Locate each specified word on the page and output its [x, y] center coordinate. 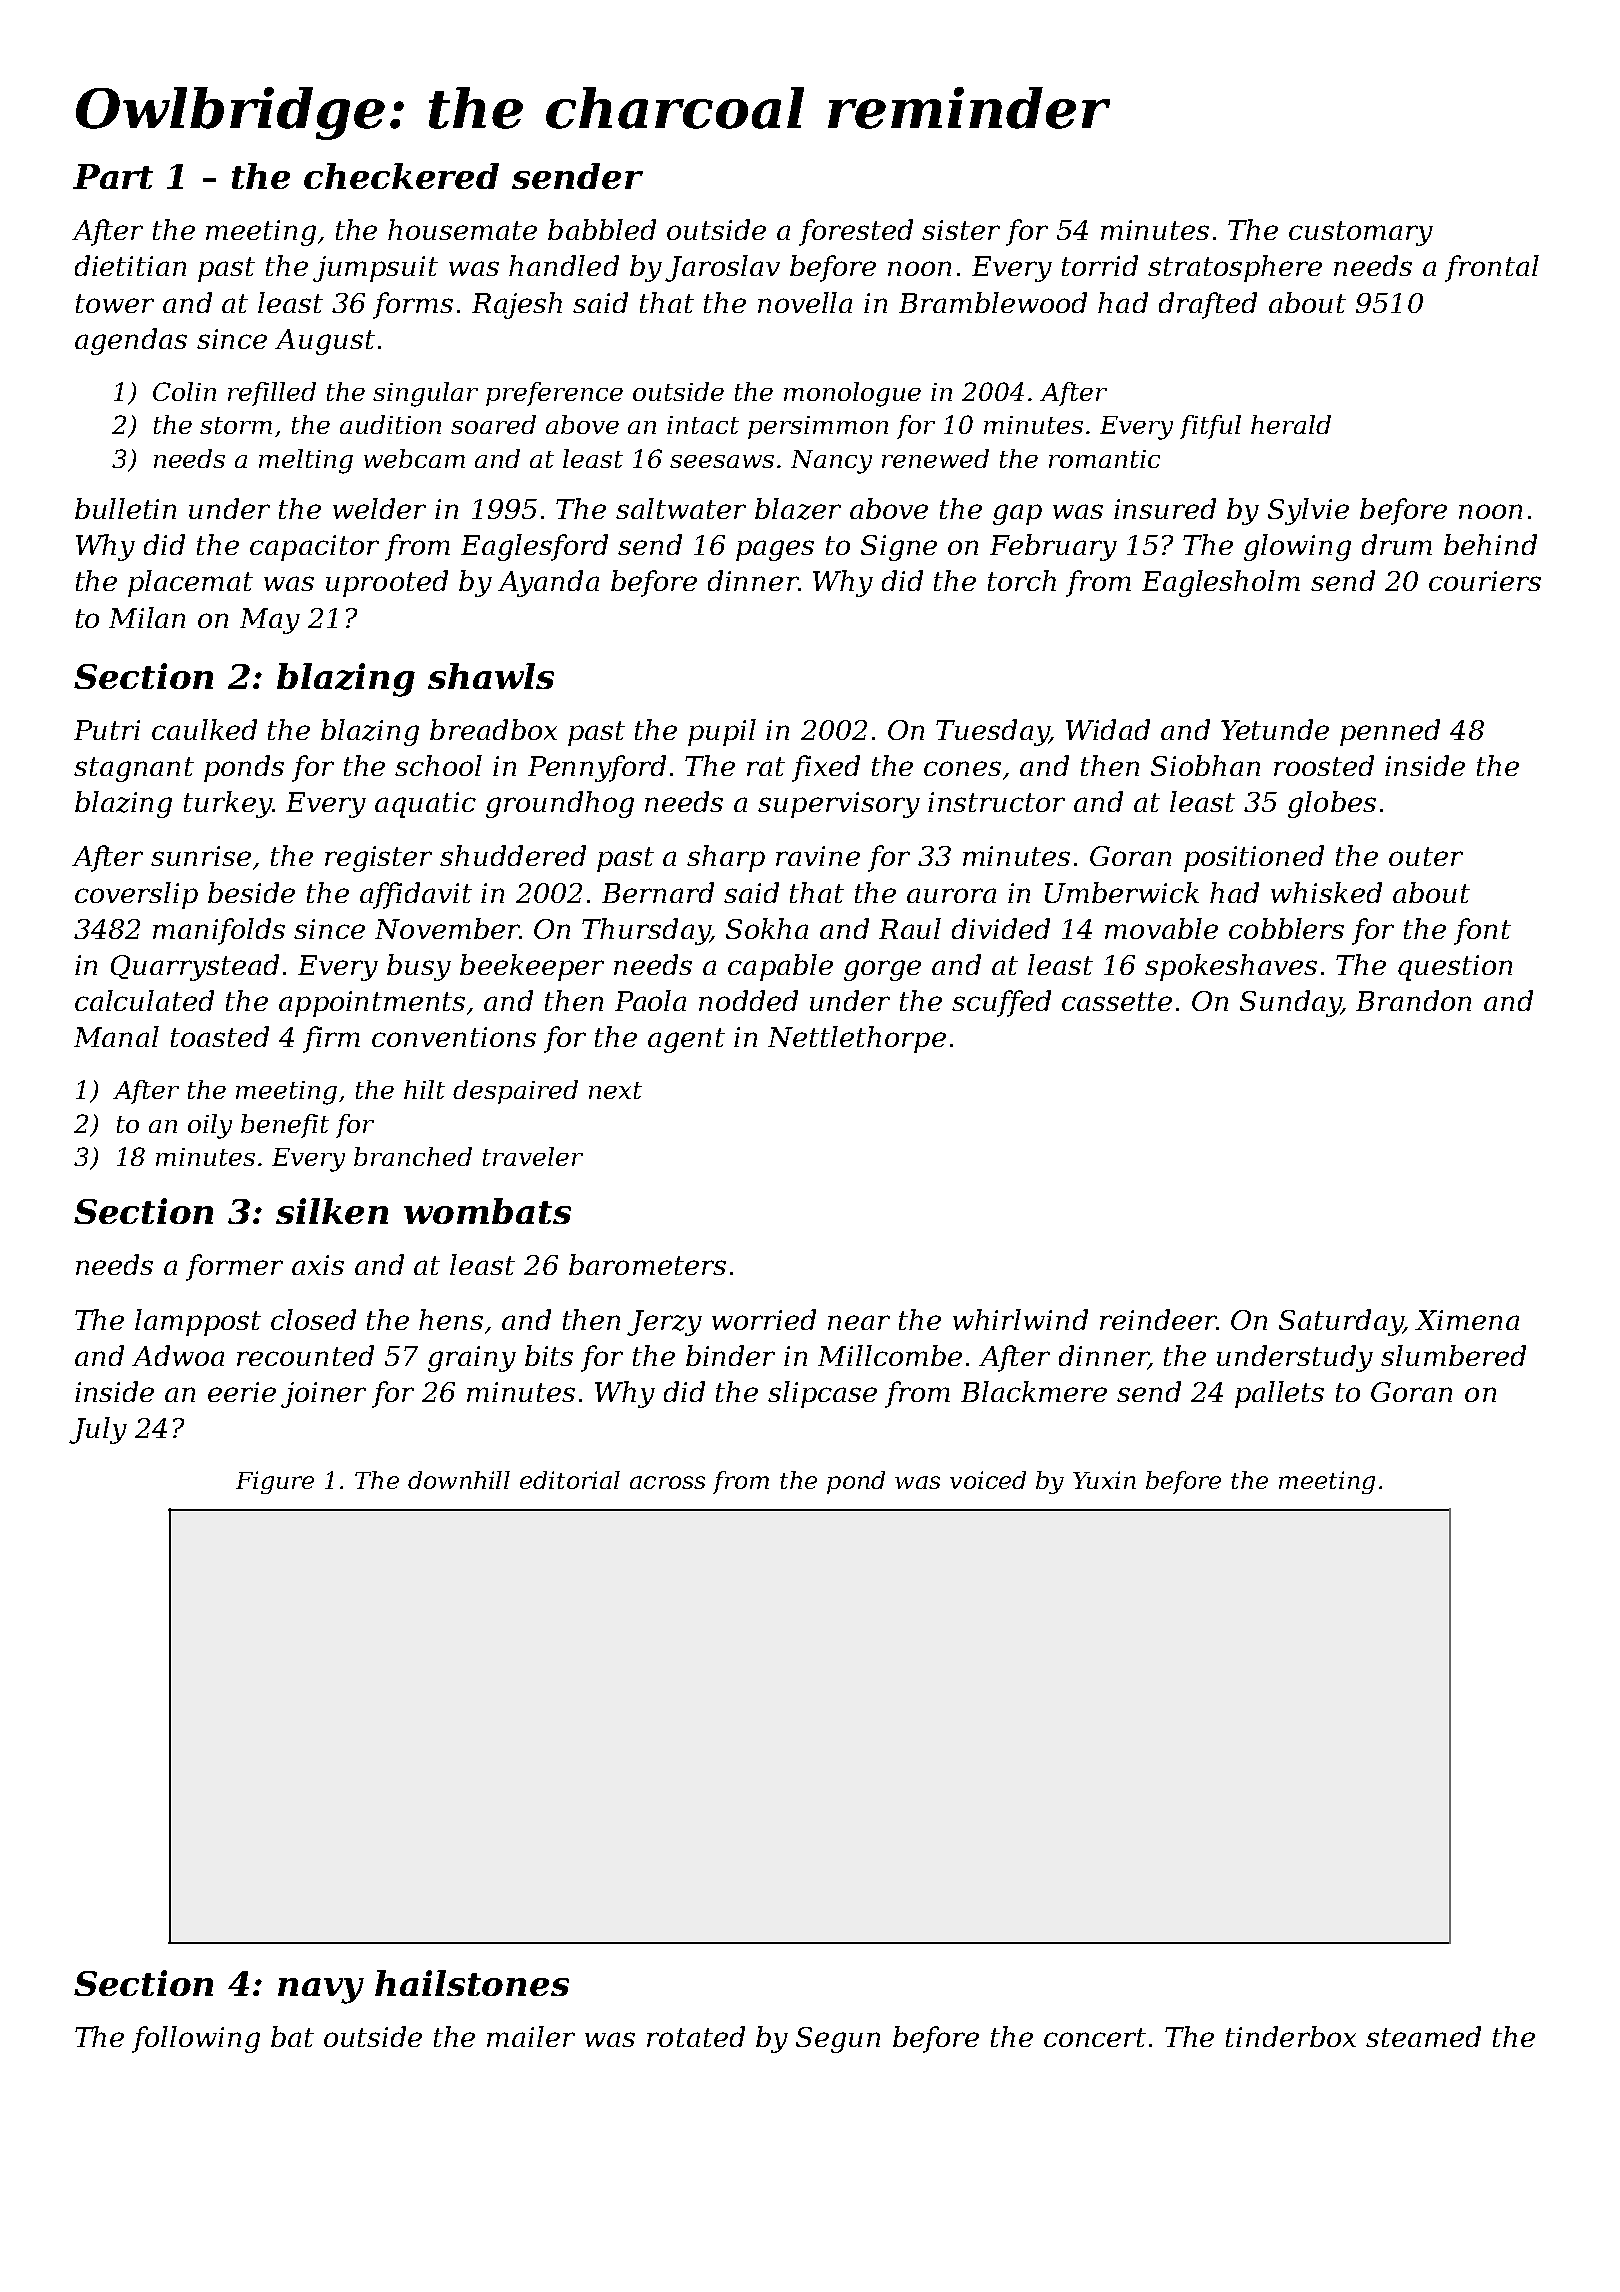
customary [1361, 233]
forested [856, 232]
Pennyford [597, 768]
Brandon [1413, 1000]
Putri [107, 730]
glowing [1297, 547]
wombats [487, 1211]
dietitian [130, 265]
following [196, 2039]
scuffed [1001, 1003]
